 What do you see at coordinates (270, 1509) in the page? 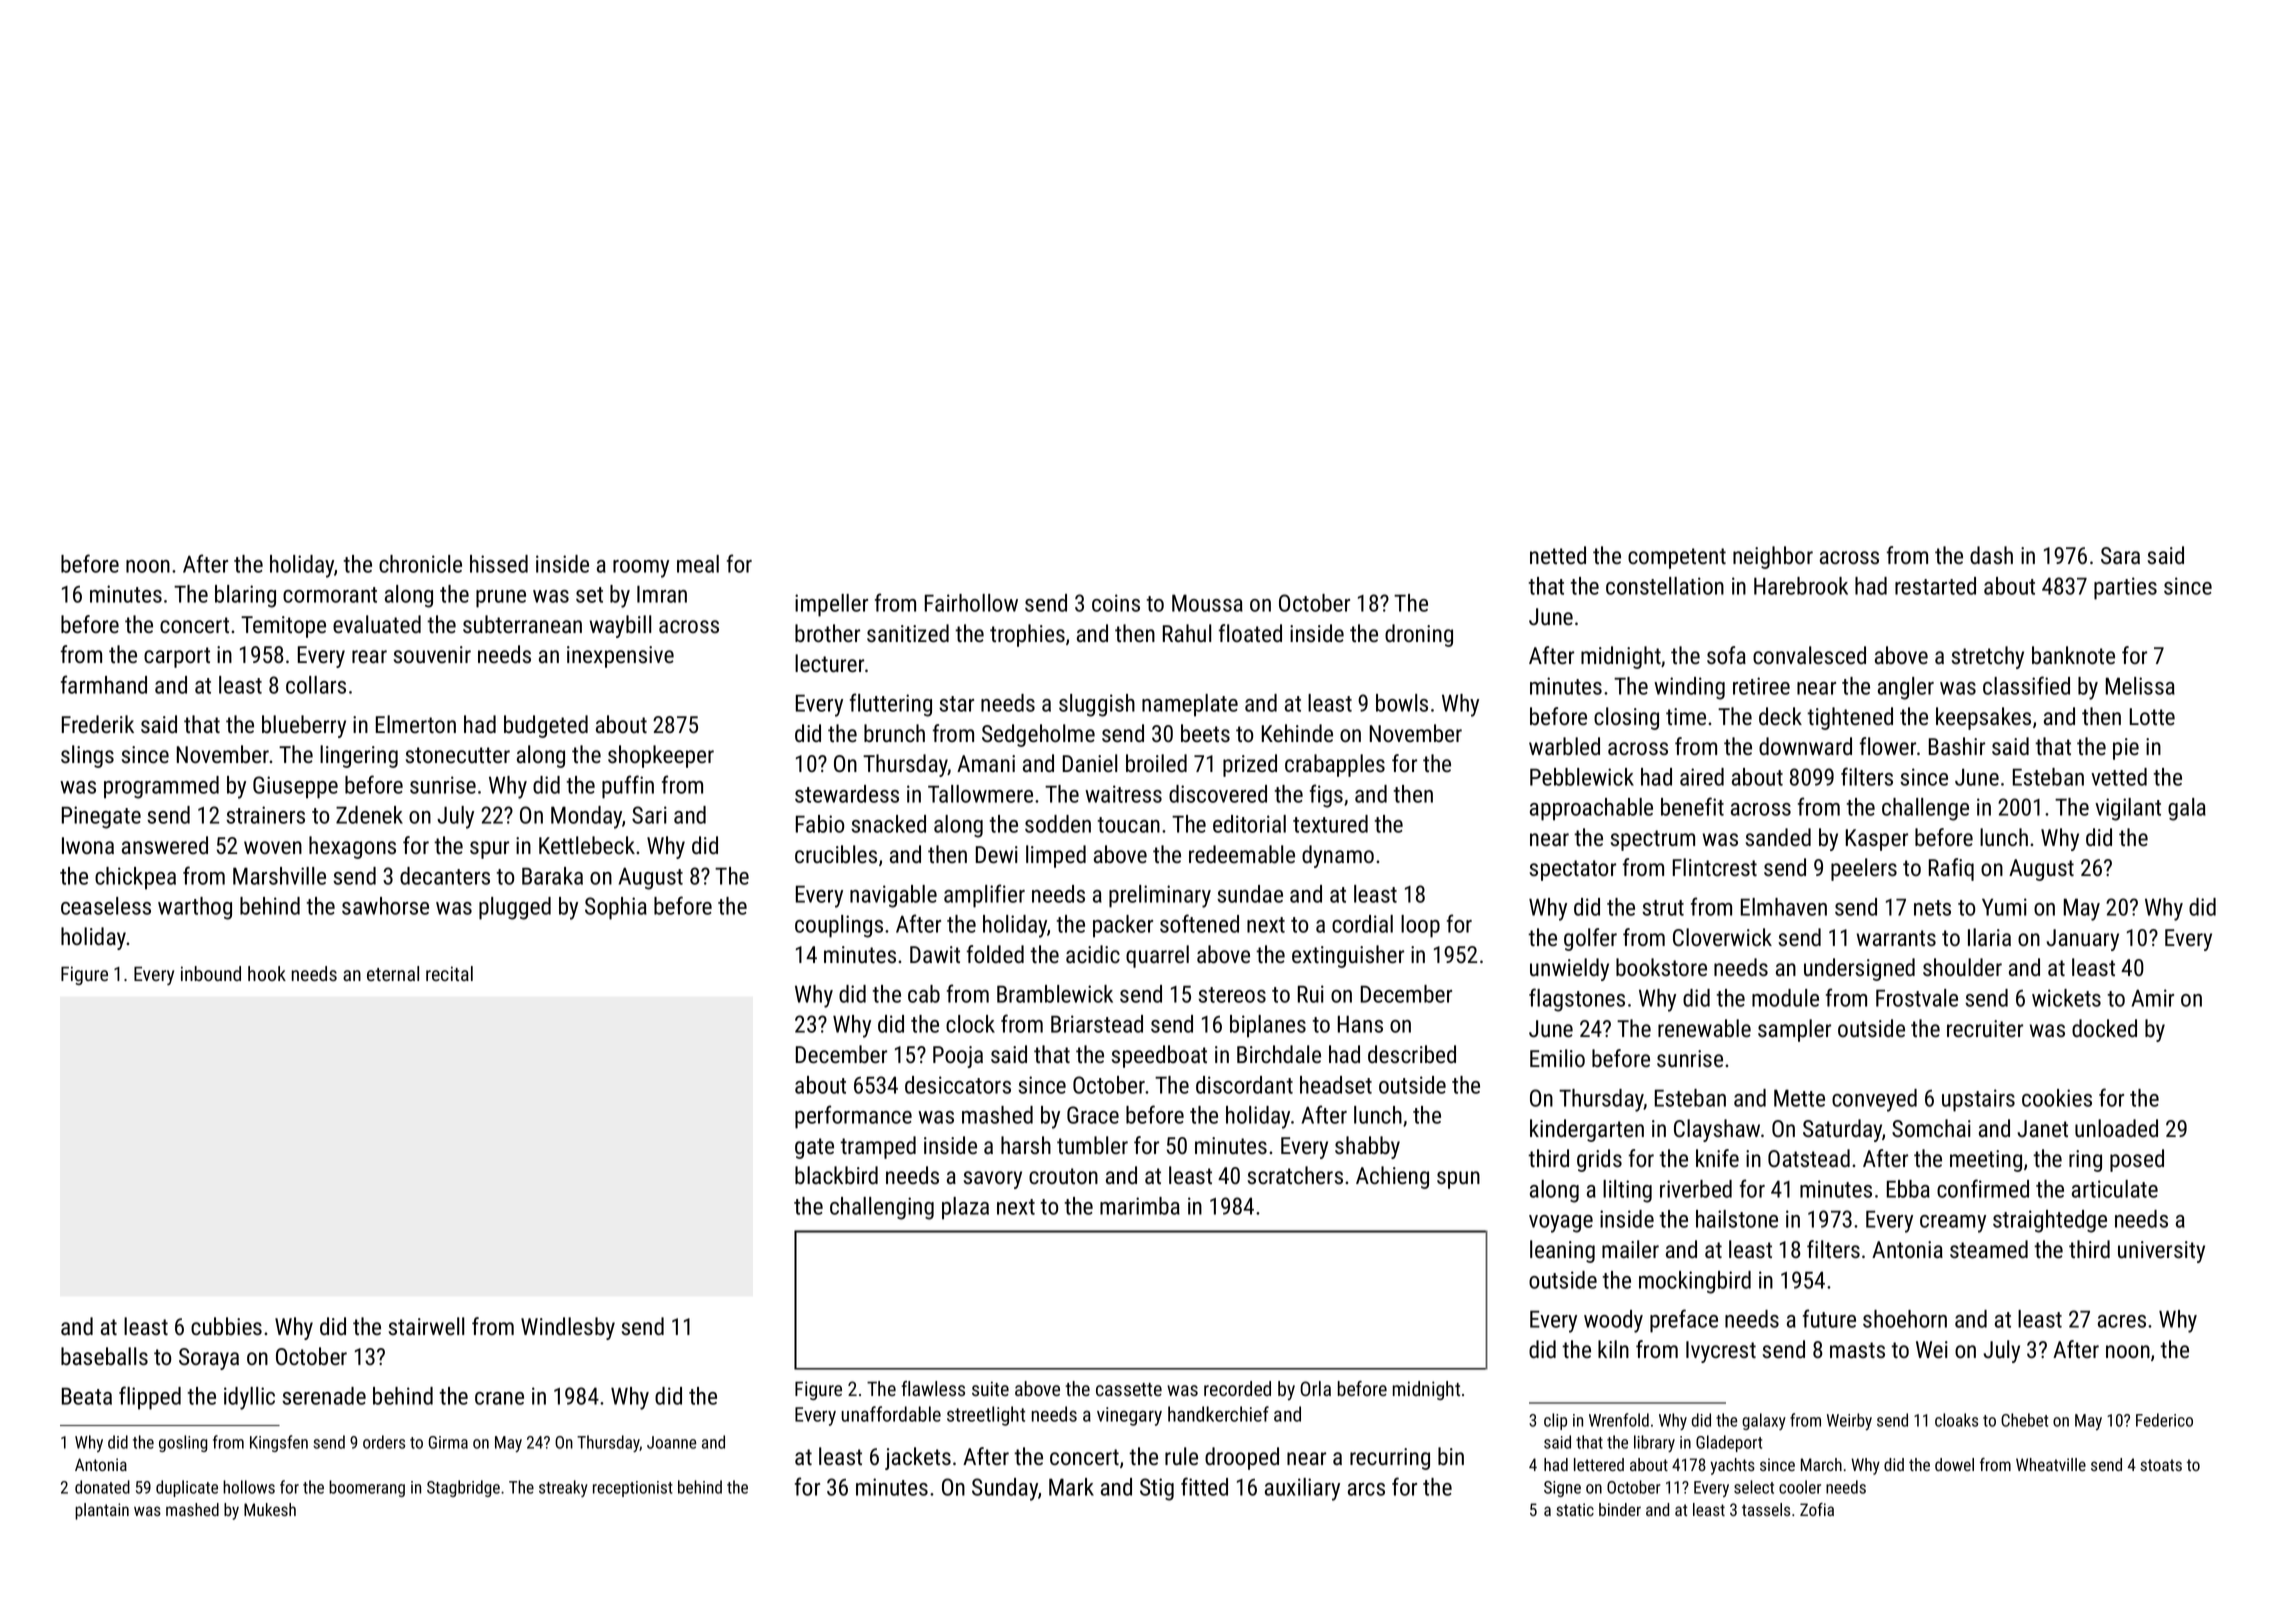
I see `Mukesh` at bounding box center [270, 1509].
